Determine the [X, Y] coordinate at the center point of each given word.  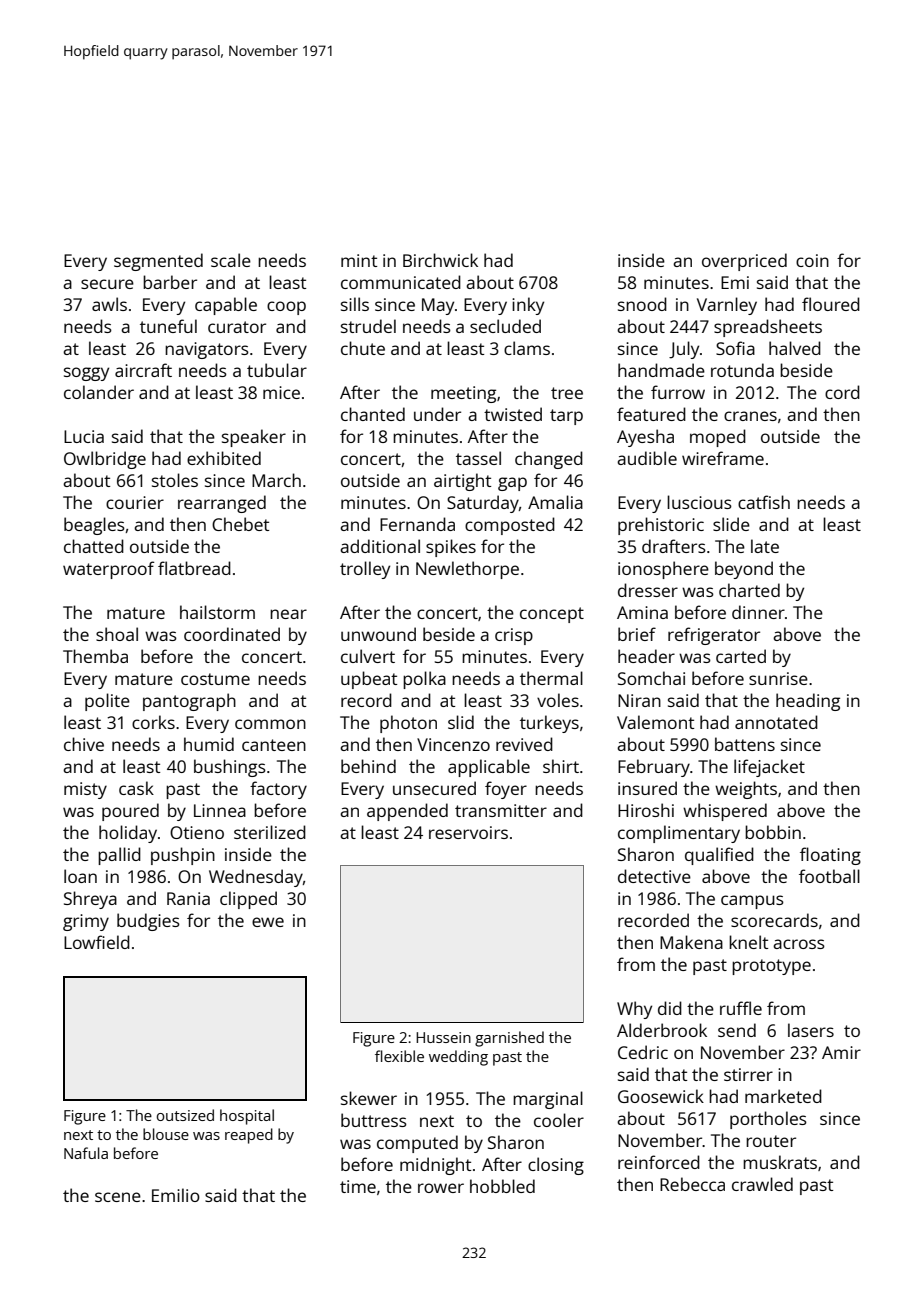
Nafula [86, 1153]
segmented [158, 262]
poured [130, 812]
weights [746, 790]
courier [135, 502]
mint [359, 260]
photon [408, 724]
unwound [378, 634]
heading [808, 702]
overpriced [744, 262]
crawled [762, 1184]
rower [441, 1188]
